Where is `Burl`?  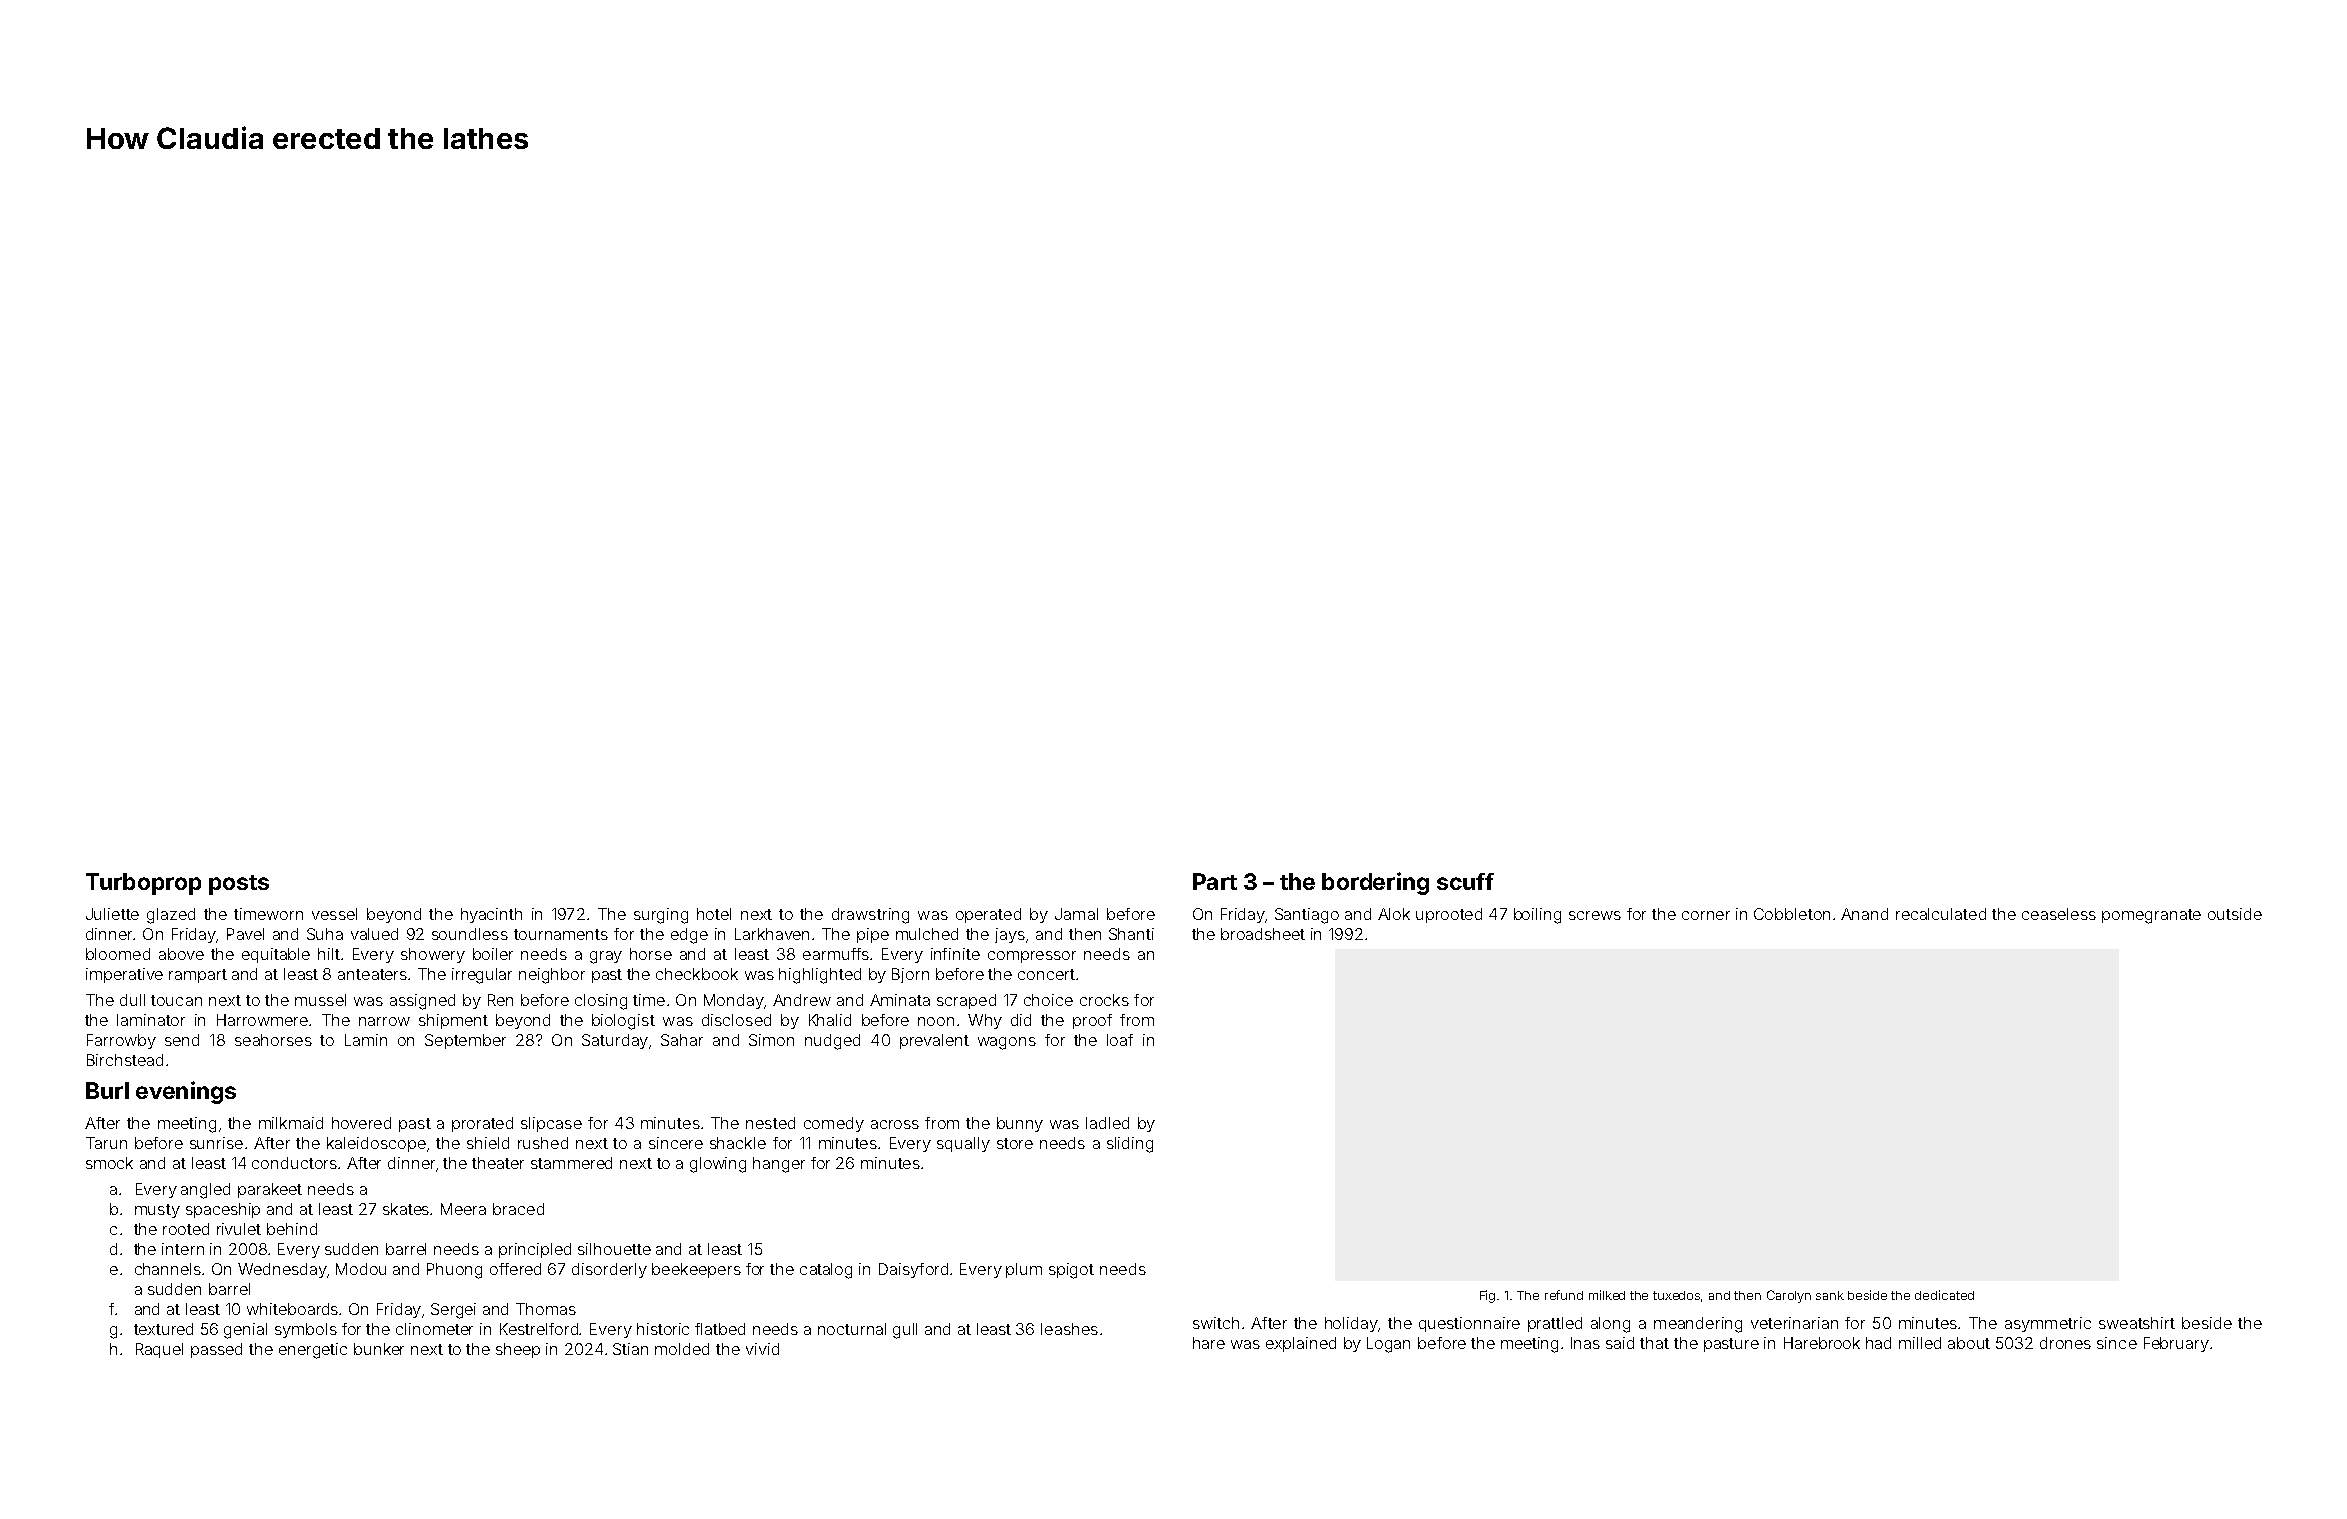
Burl is located at coordinates (107, 1090).
